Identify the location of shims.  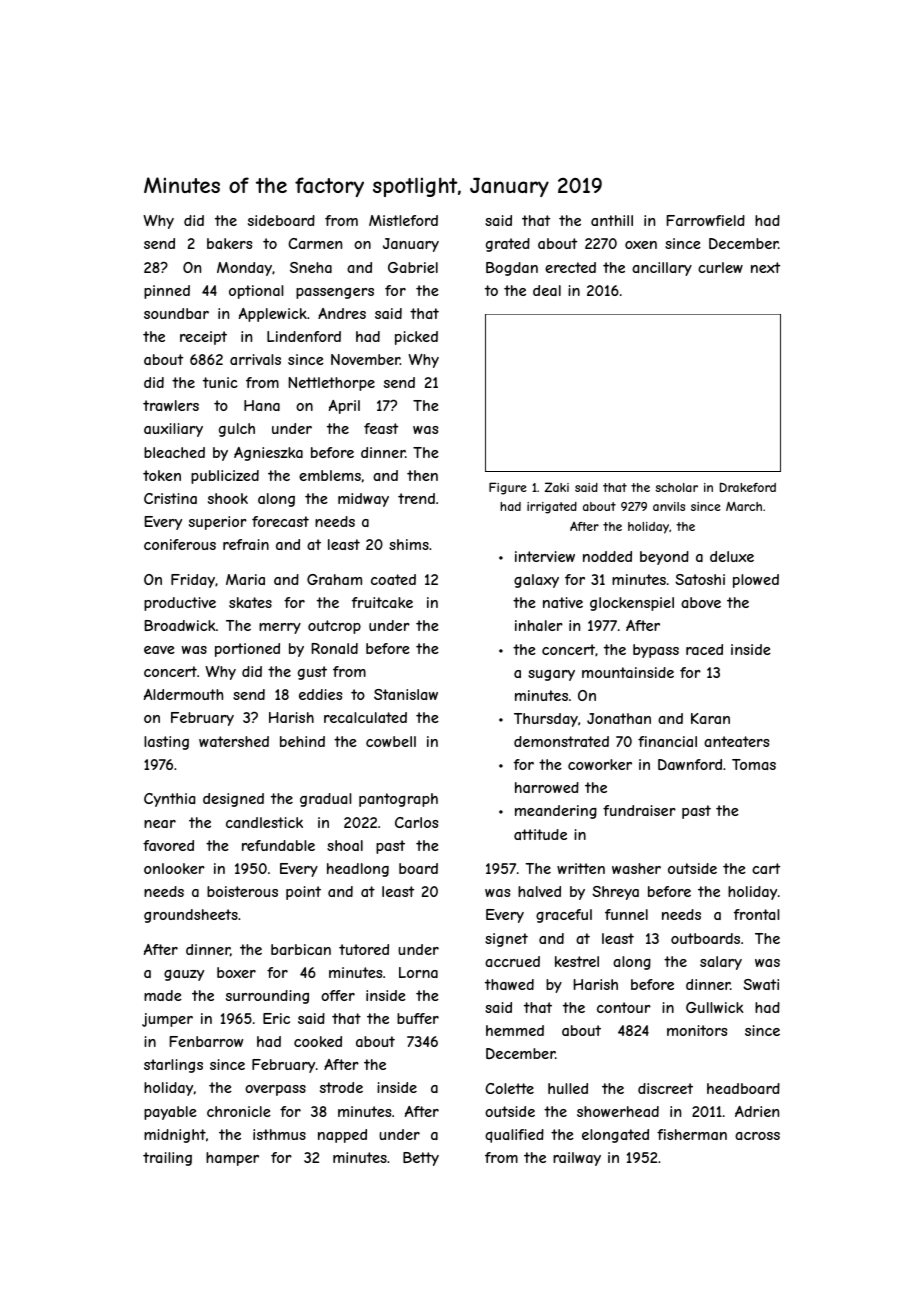
(409, 544).
